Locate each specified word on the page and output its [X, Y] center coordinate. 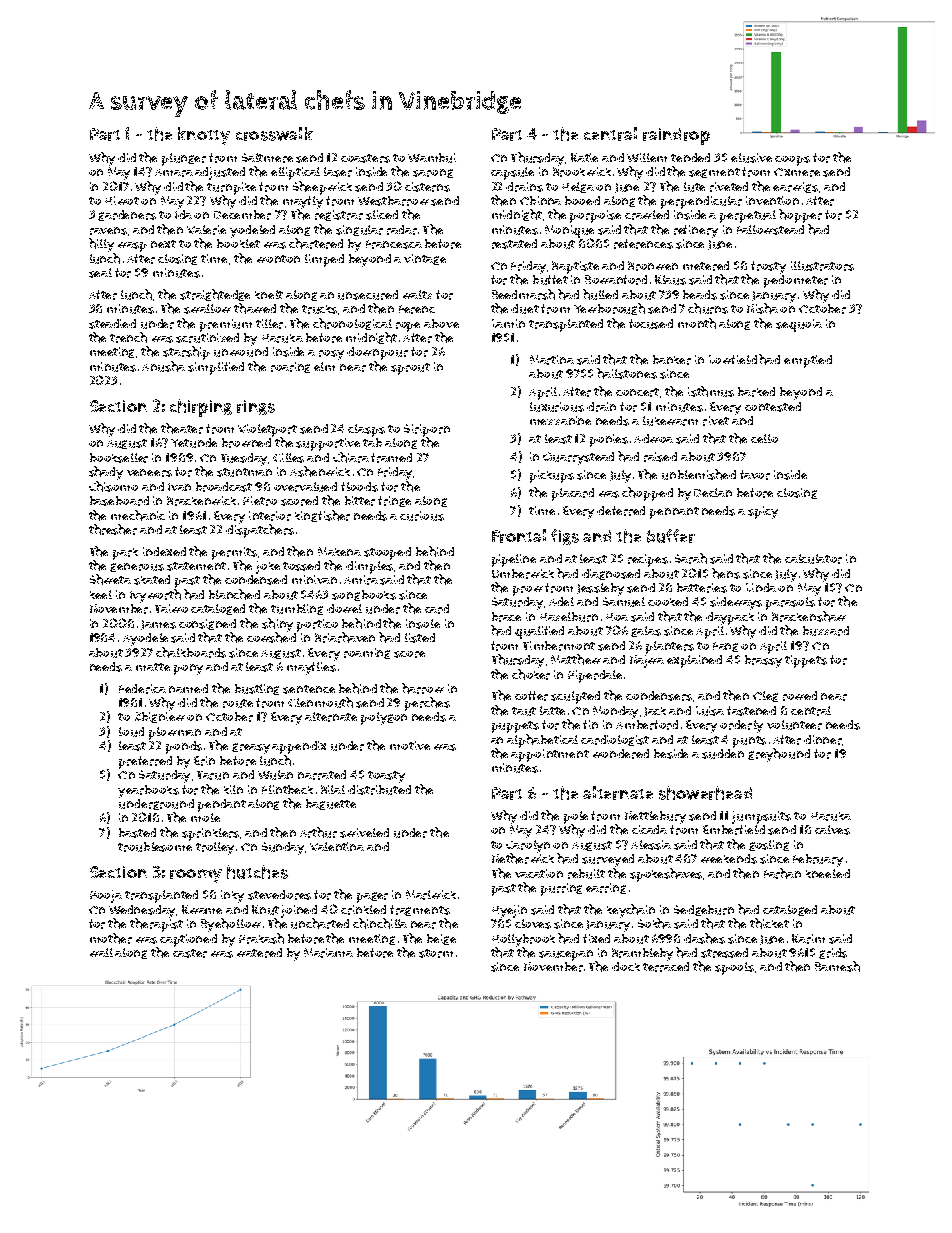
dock [626, 966]
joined [299, 911]
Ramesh [837, 966]
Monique [569, 231]
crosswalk [274, 134]
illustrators [822, 266]
